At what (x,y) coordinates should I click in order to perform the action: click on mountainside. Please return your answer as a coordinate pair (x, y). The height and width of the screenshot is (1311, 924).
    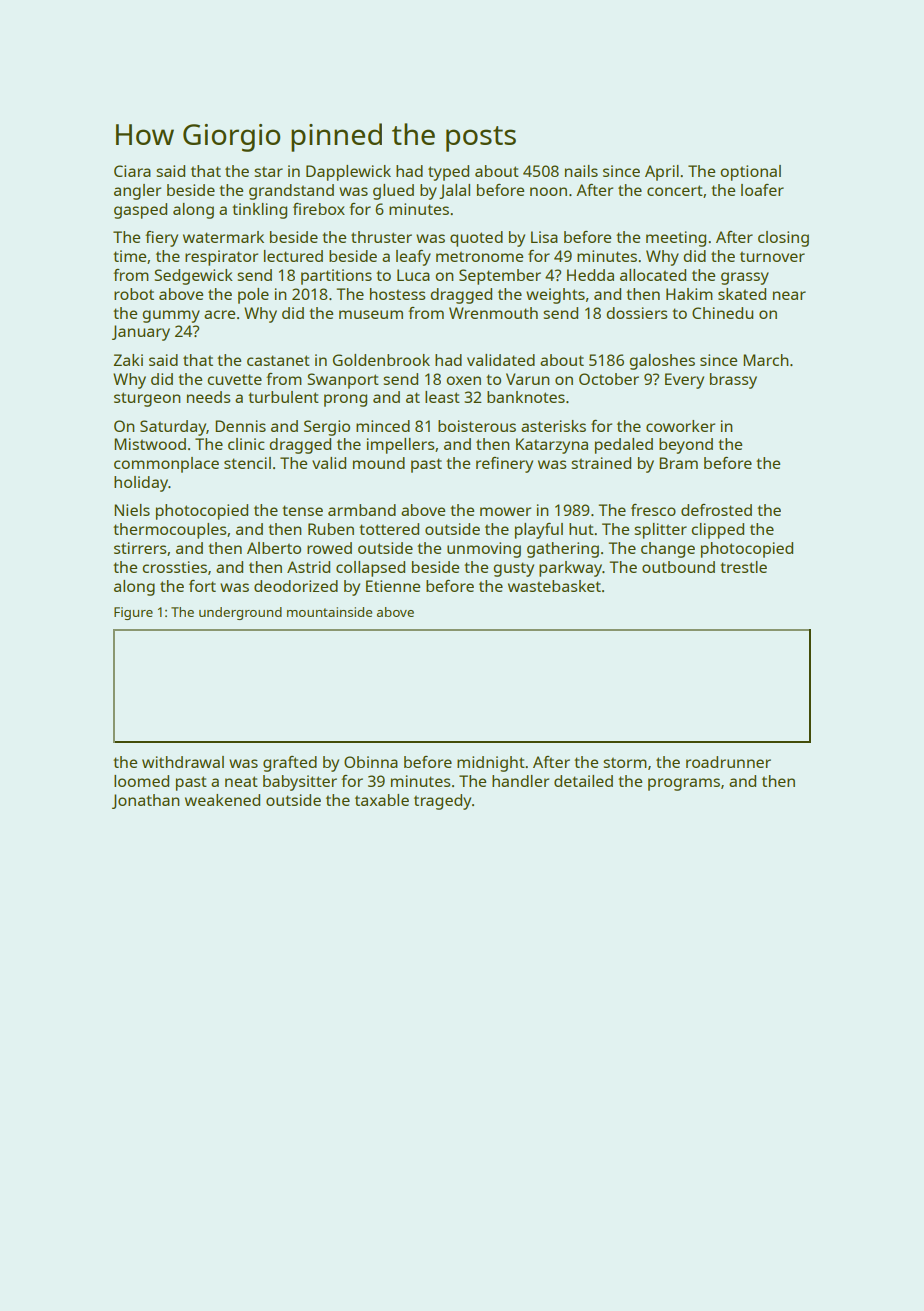
    Looking at the image, I should click on (329, 612).
